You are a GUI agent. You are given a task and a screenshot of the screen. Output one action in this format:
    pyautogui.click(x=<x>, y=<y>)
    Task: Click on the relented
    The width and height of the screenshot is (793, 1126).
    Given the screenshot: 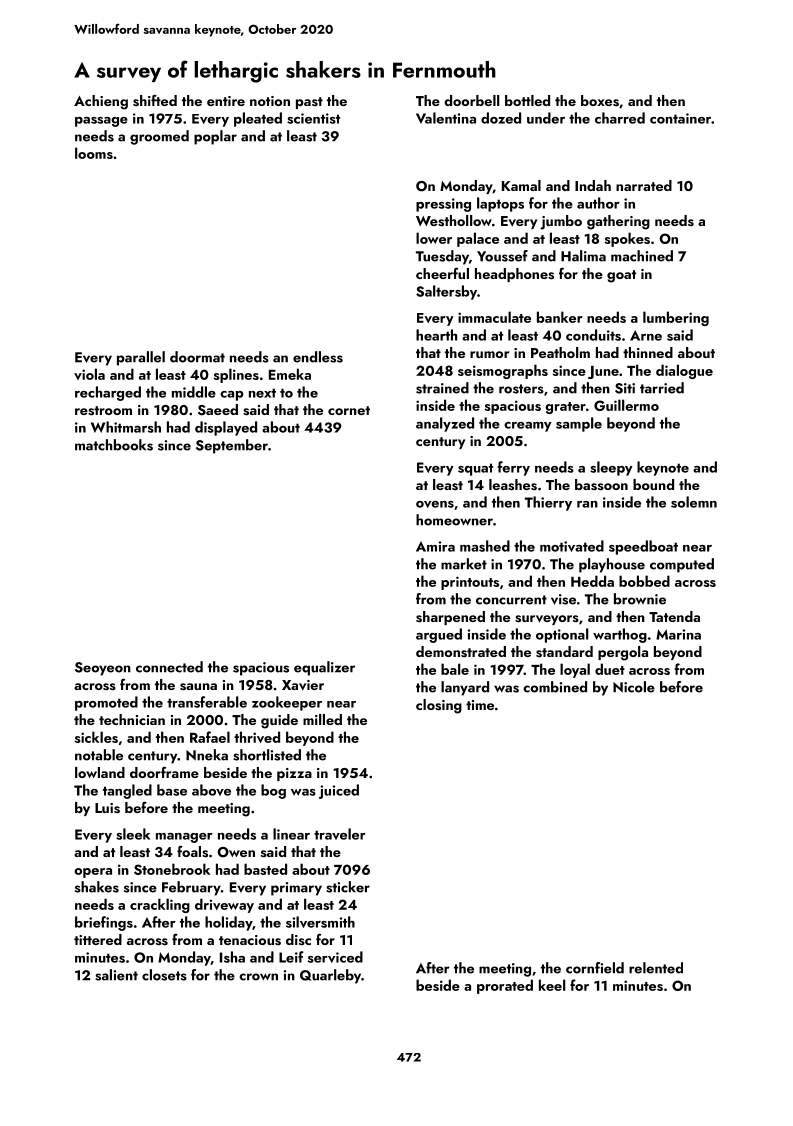 What is the action you would take?
    pyautogui.click(x=656, y=968)
